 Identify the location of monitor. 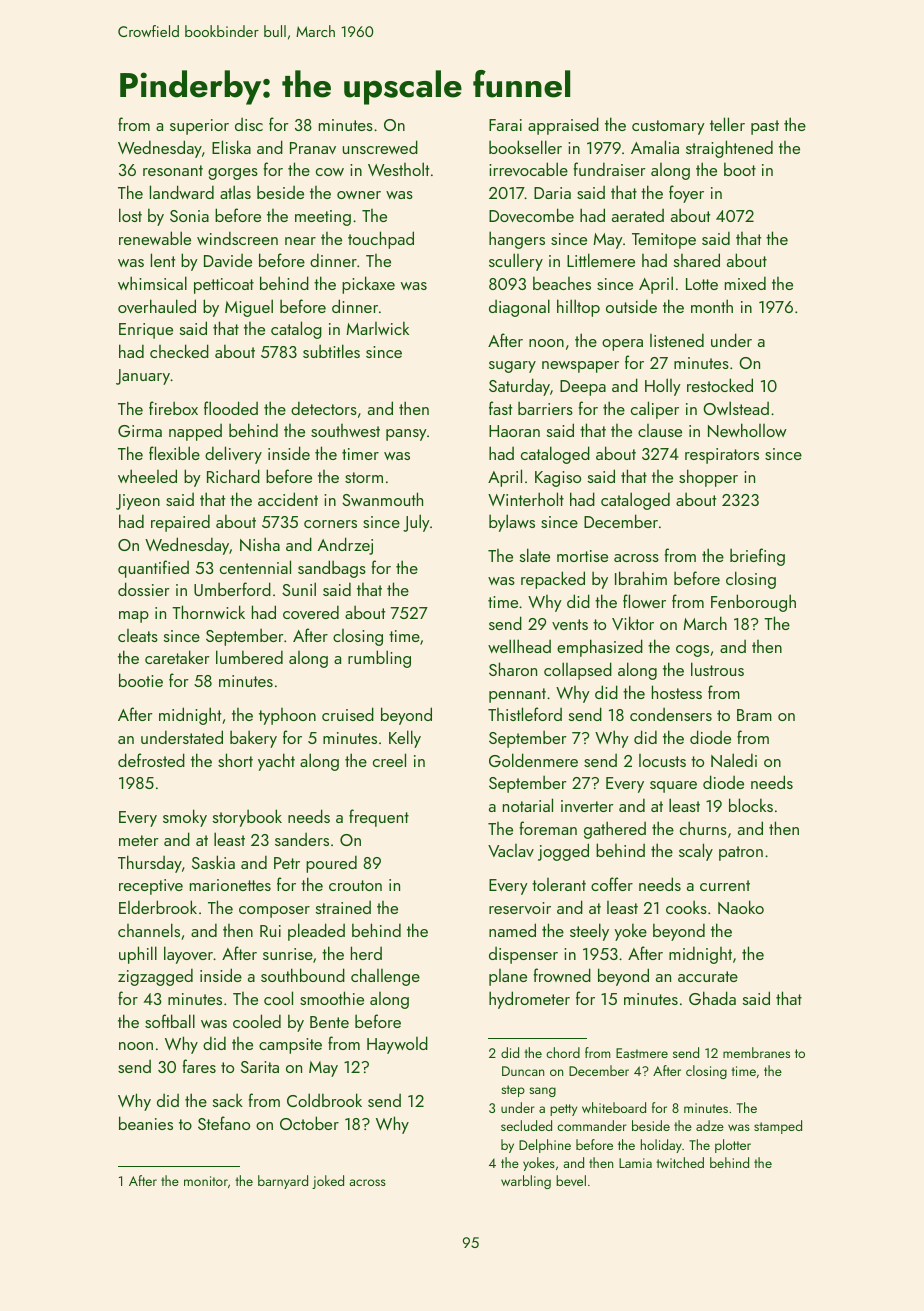
(206, 1181).
